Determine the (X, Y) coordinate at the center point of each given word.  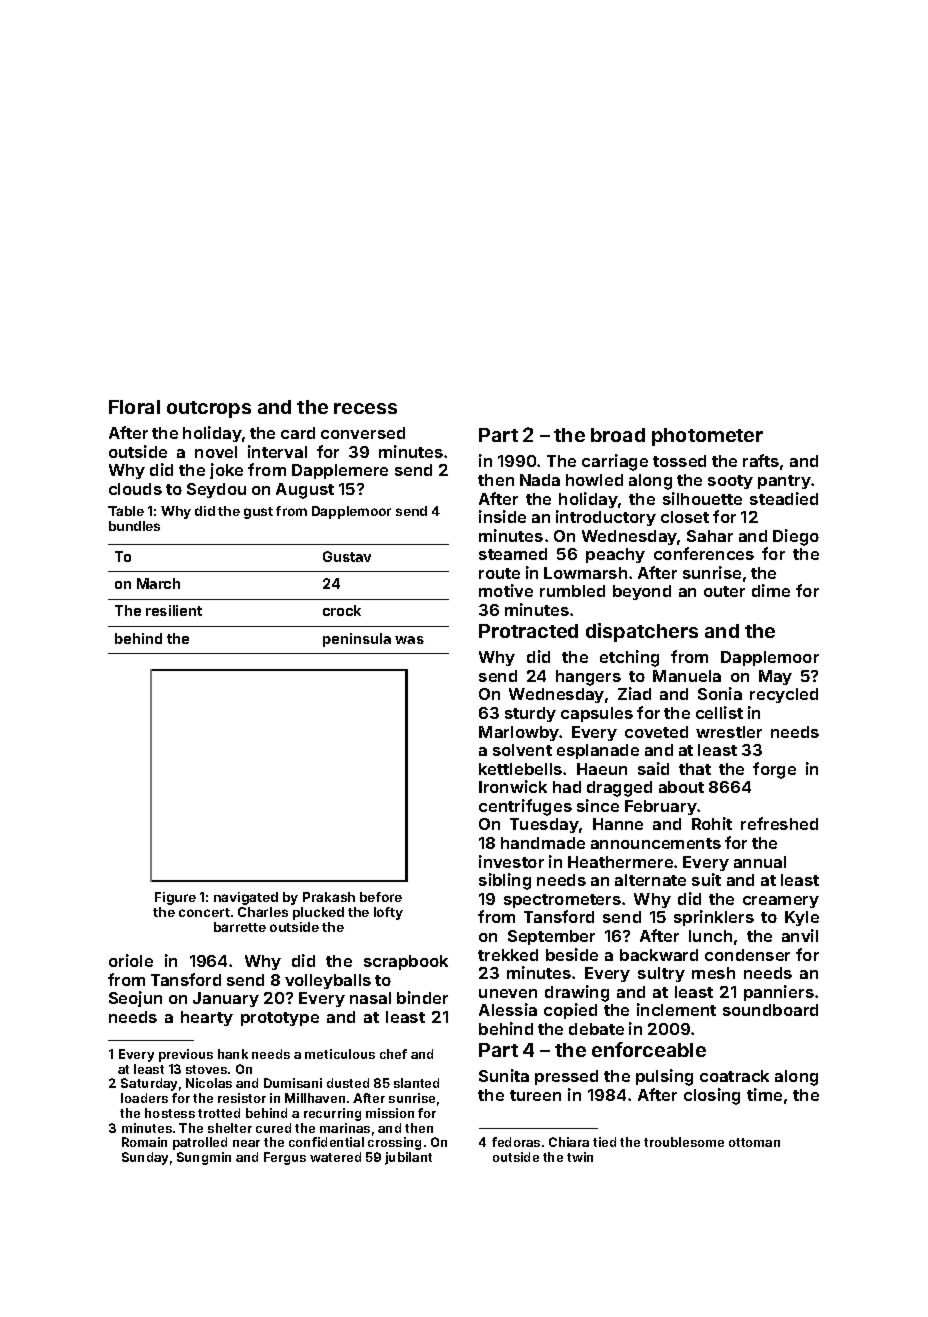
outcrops (209, 409)
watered (335, 1157)
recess (365, 408)
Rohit (712, 823)
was (409, 640)
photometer (707, 437)
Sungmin (204, 1158)
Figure (175, 898)
